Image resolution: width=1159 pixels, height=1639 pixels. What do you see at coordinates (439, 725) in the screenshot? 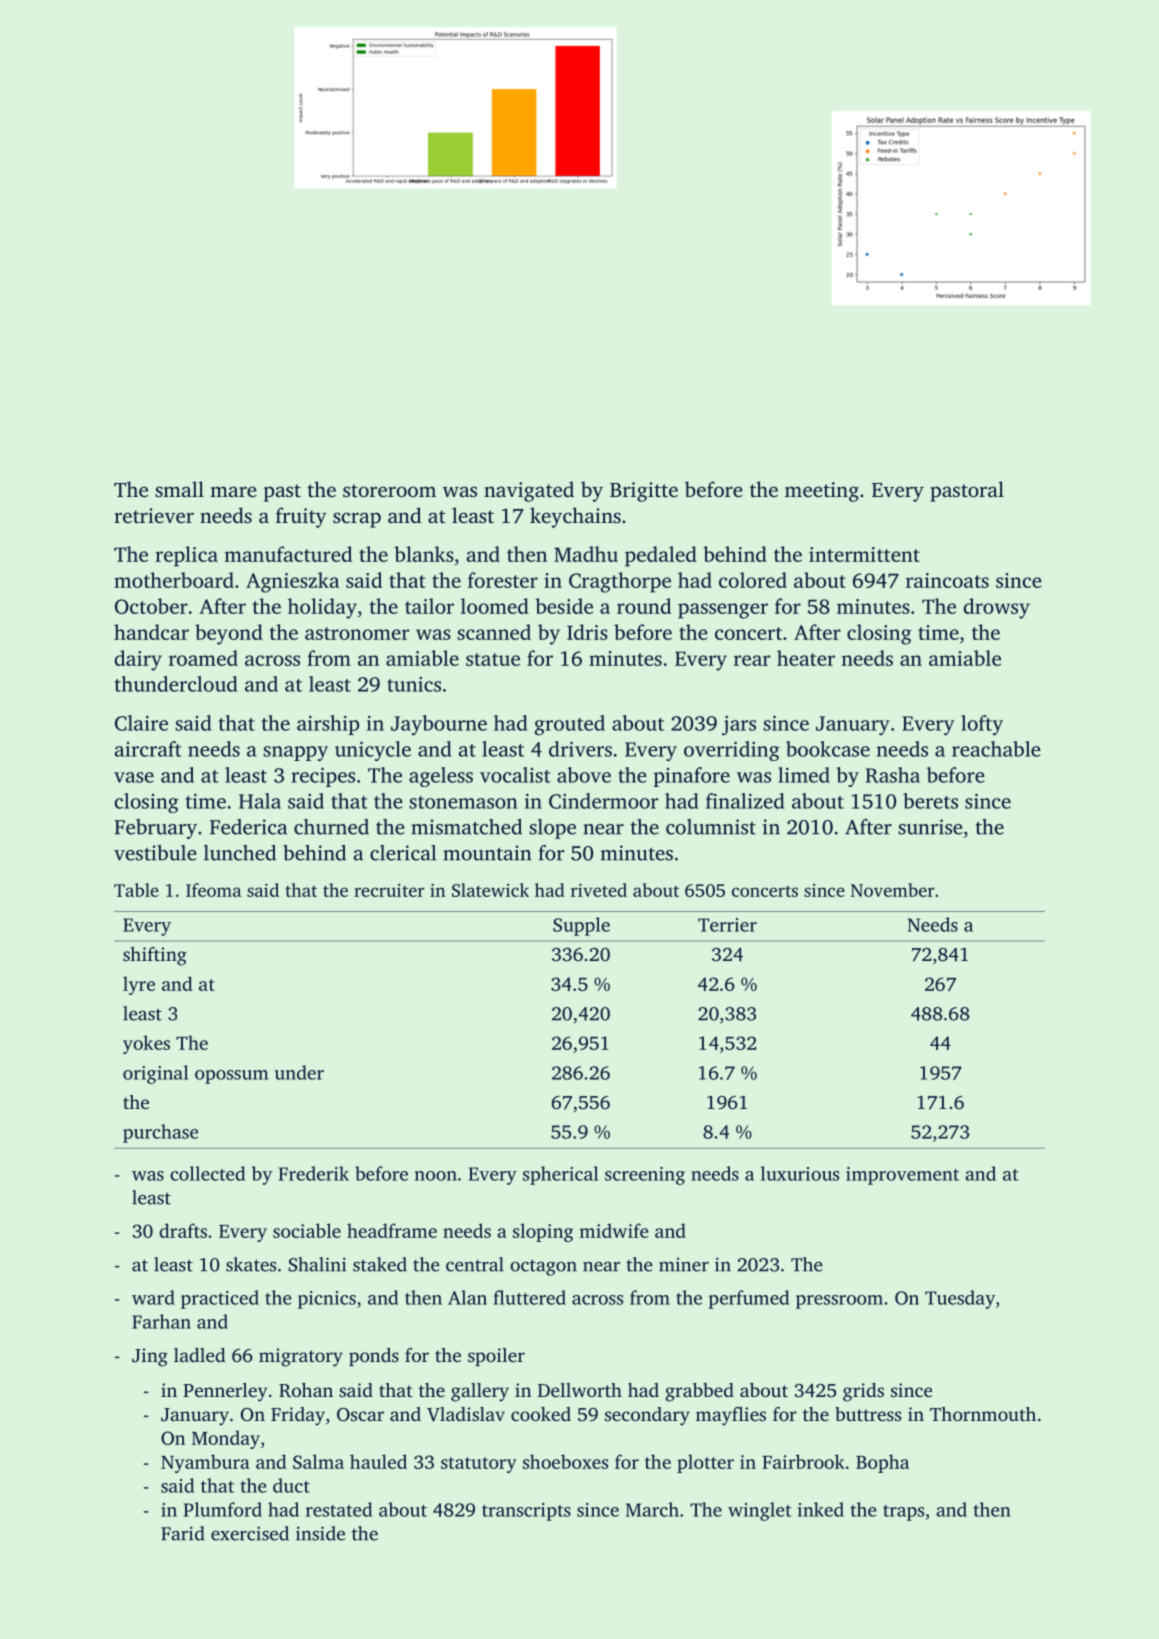
I see `Jaybourne` at bounding box center [439, 725].
